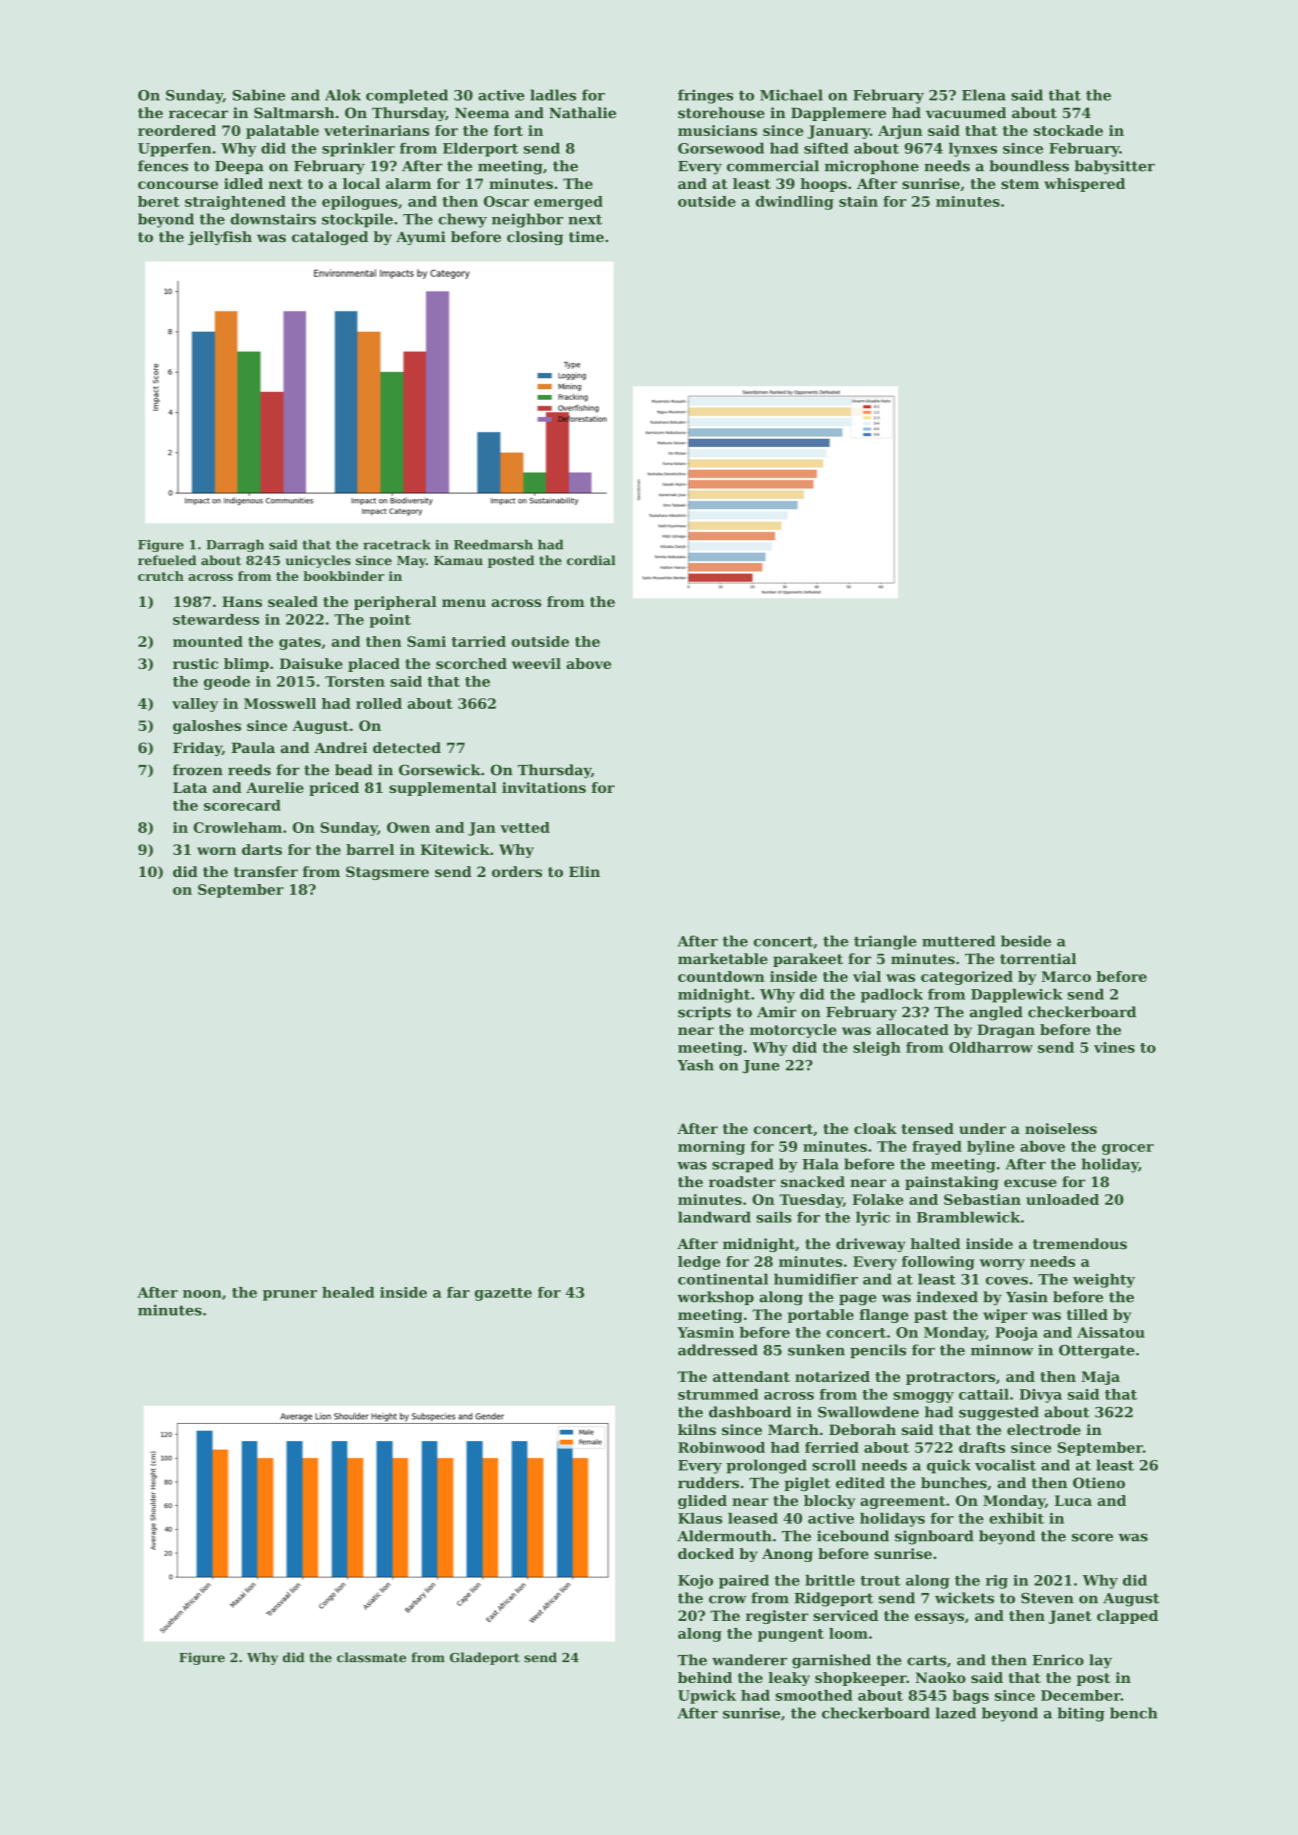 The height and width of the screenshot is (1835, 1298). I want to click on beside, so click(1026, 941).
